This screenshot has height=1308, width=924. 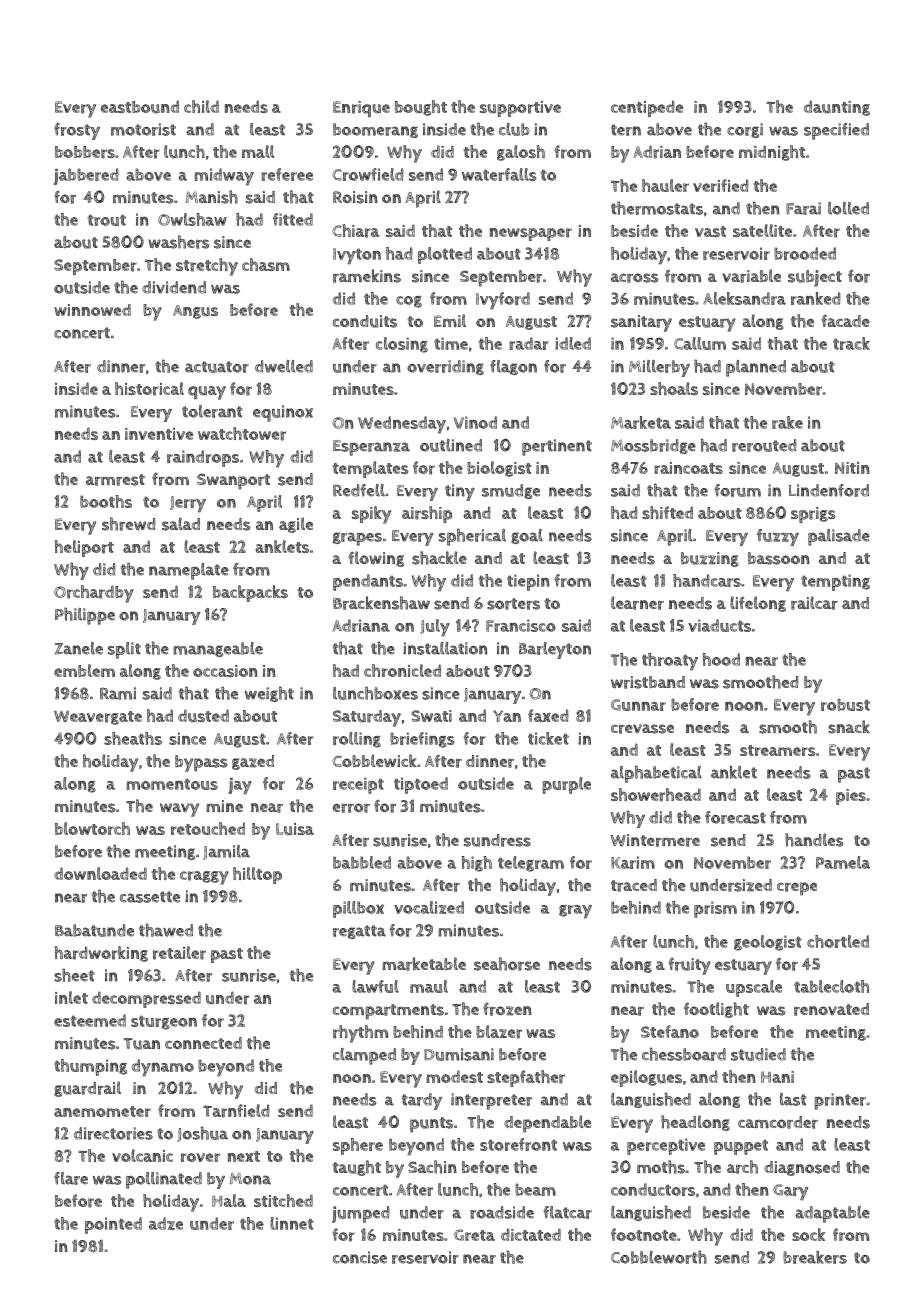 I want to click on centipede, so click(x=647, y=108).
